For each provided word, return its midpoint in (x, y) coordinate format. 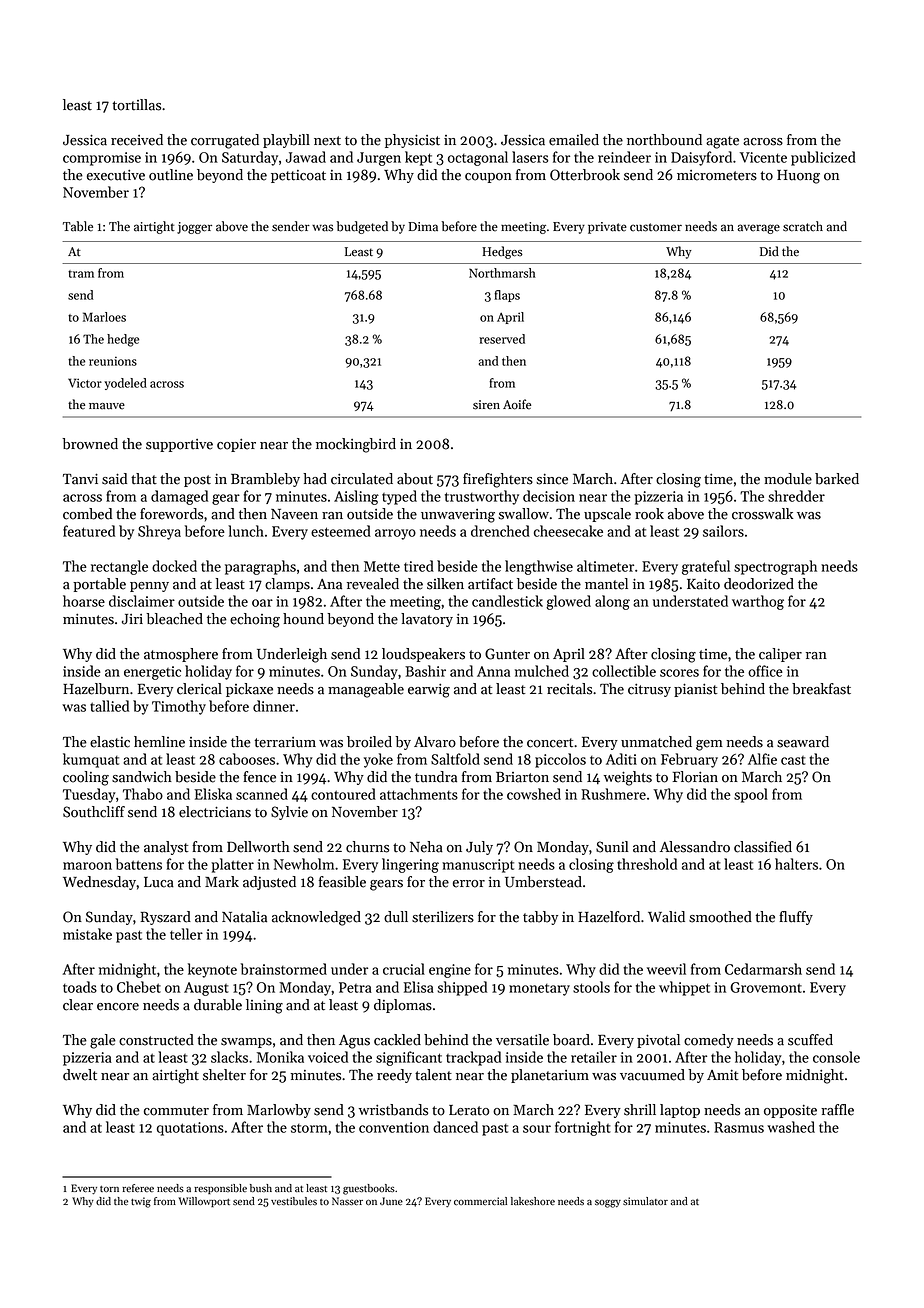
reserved (502, 339)
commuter (176, 1111)
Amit (723, 1075)
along (612, 602)
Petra (355, 987)
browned (90, 444)
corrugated (225, 141)
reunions (113, 361)
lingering (410, 865)
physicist (412, 141)
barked (837, 479)
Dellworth (258, 847)
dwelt (80, 1075)
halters (796, 864)
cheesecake (568, 531)
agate (722, 142)
